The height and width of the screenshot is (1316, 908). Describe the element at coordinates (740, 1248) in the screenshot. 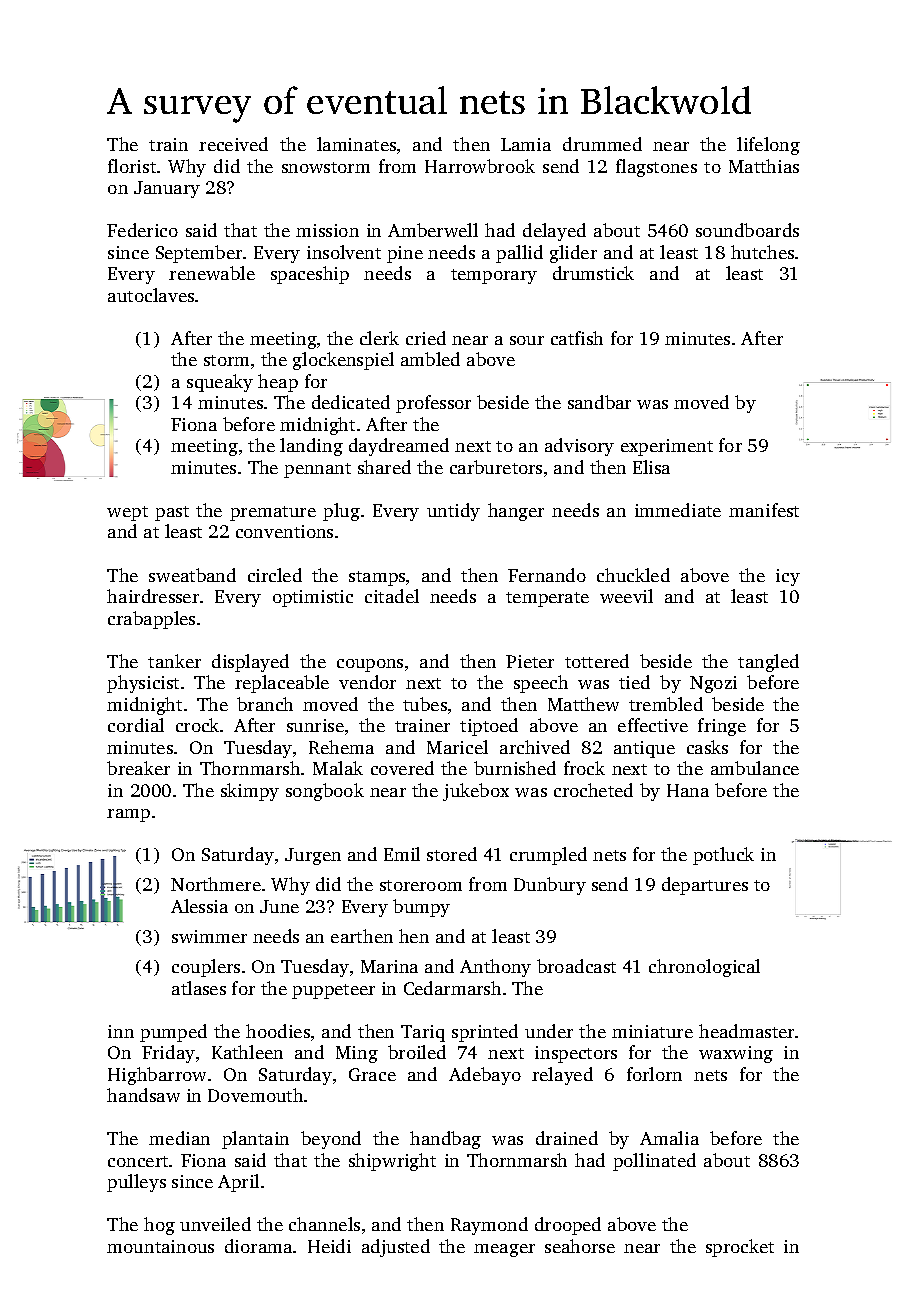

I see `sprocket` at that location.
